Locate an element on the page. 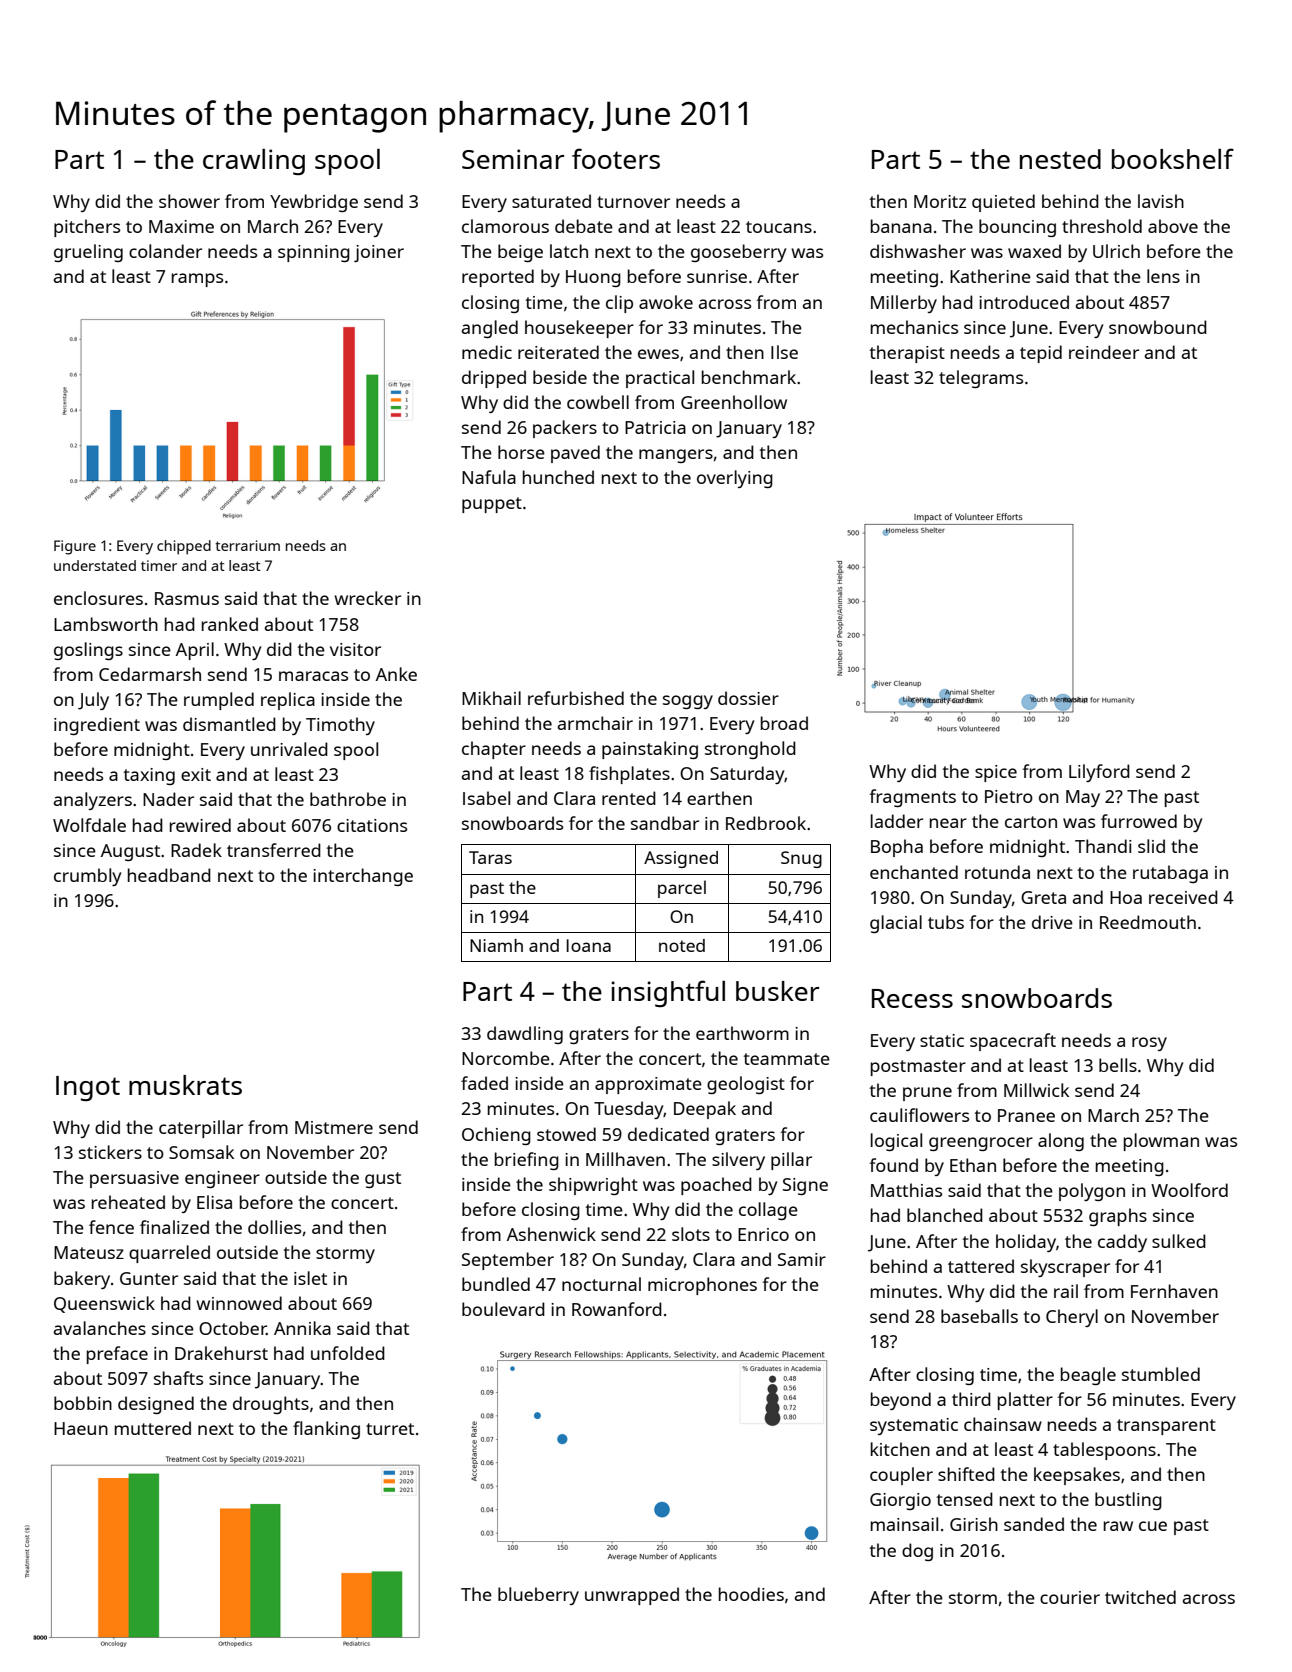  medic is located at coordinates (487, 352).
